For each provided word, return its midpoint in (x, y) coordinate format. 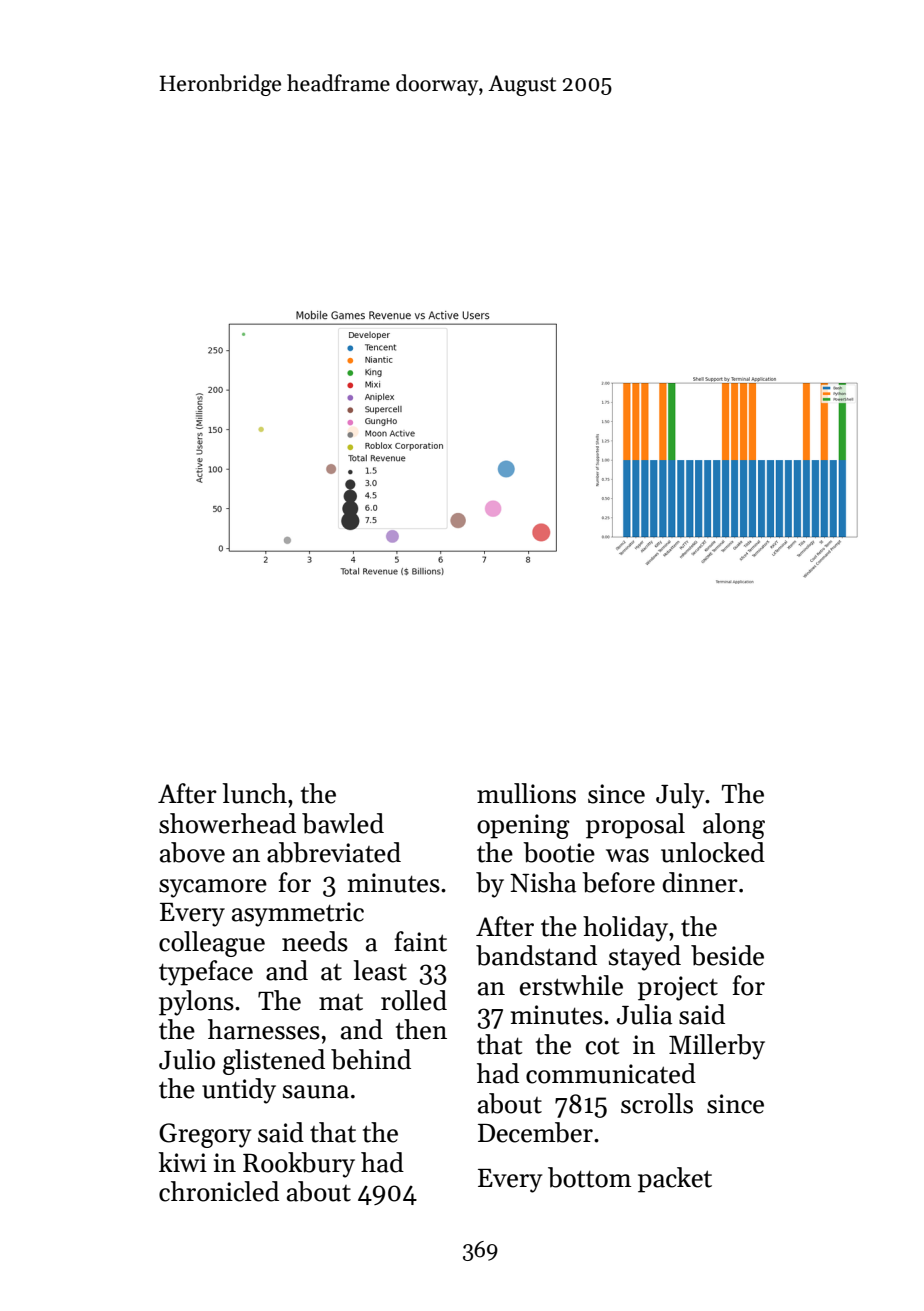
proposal (635, 826)
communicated (611, 1073)
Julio (187, 1059)
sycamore (213, 888)
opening (523, 826)
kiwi (183, 1162)
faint (421, 941)
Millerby (717, 1047)
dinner (700, 882)
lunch (254, 793)
